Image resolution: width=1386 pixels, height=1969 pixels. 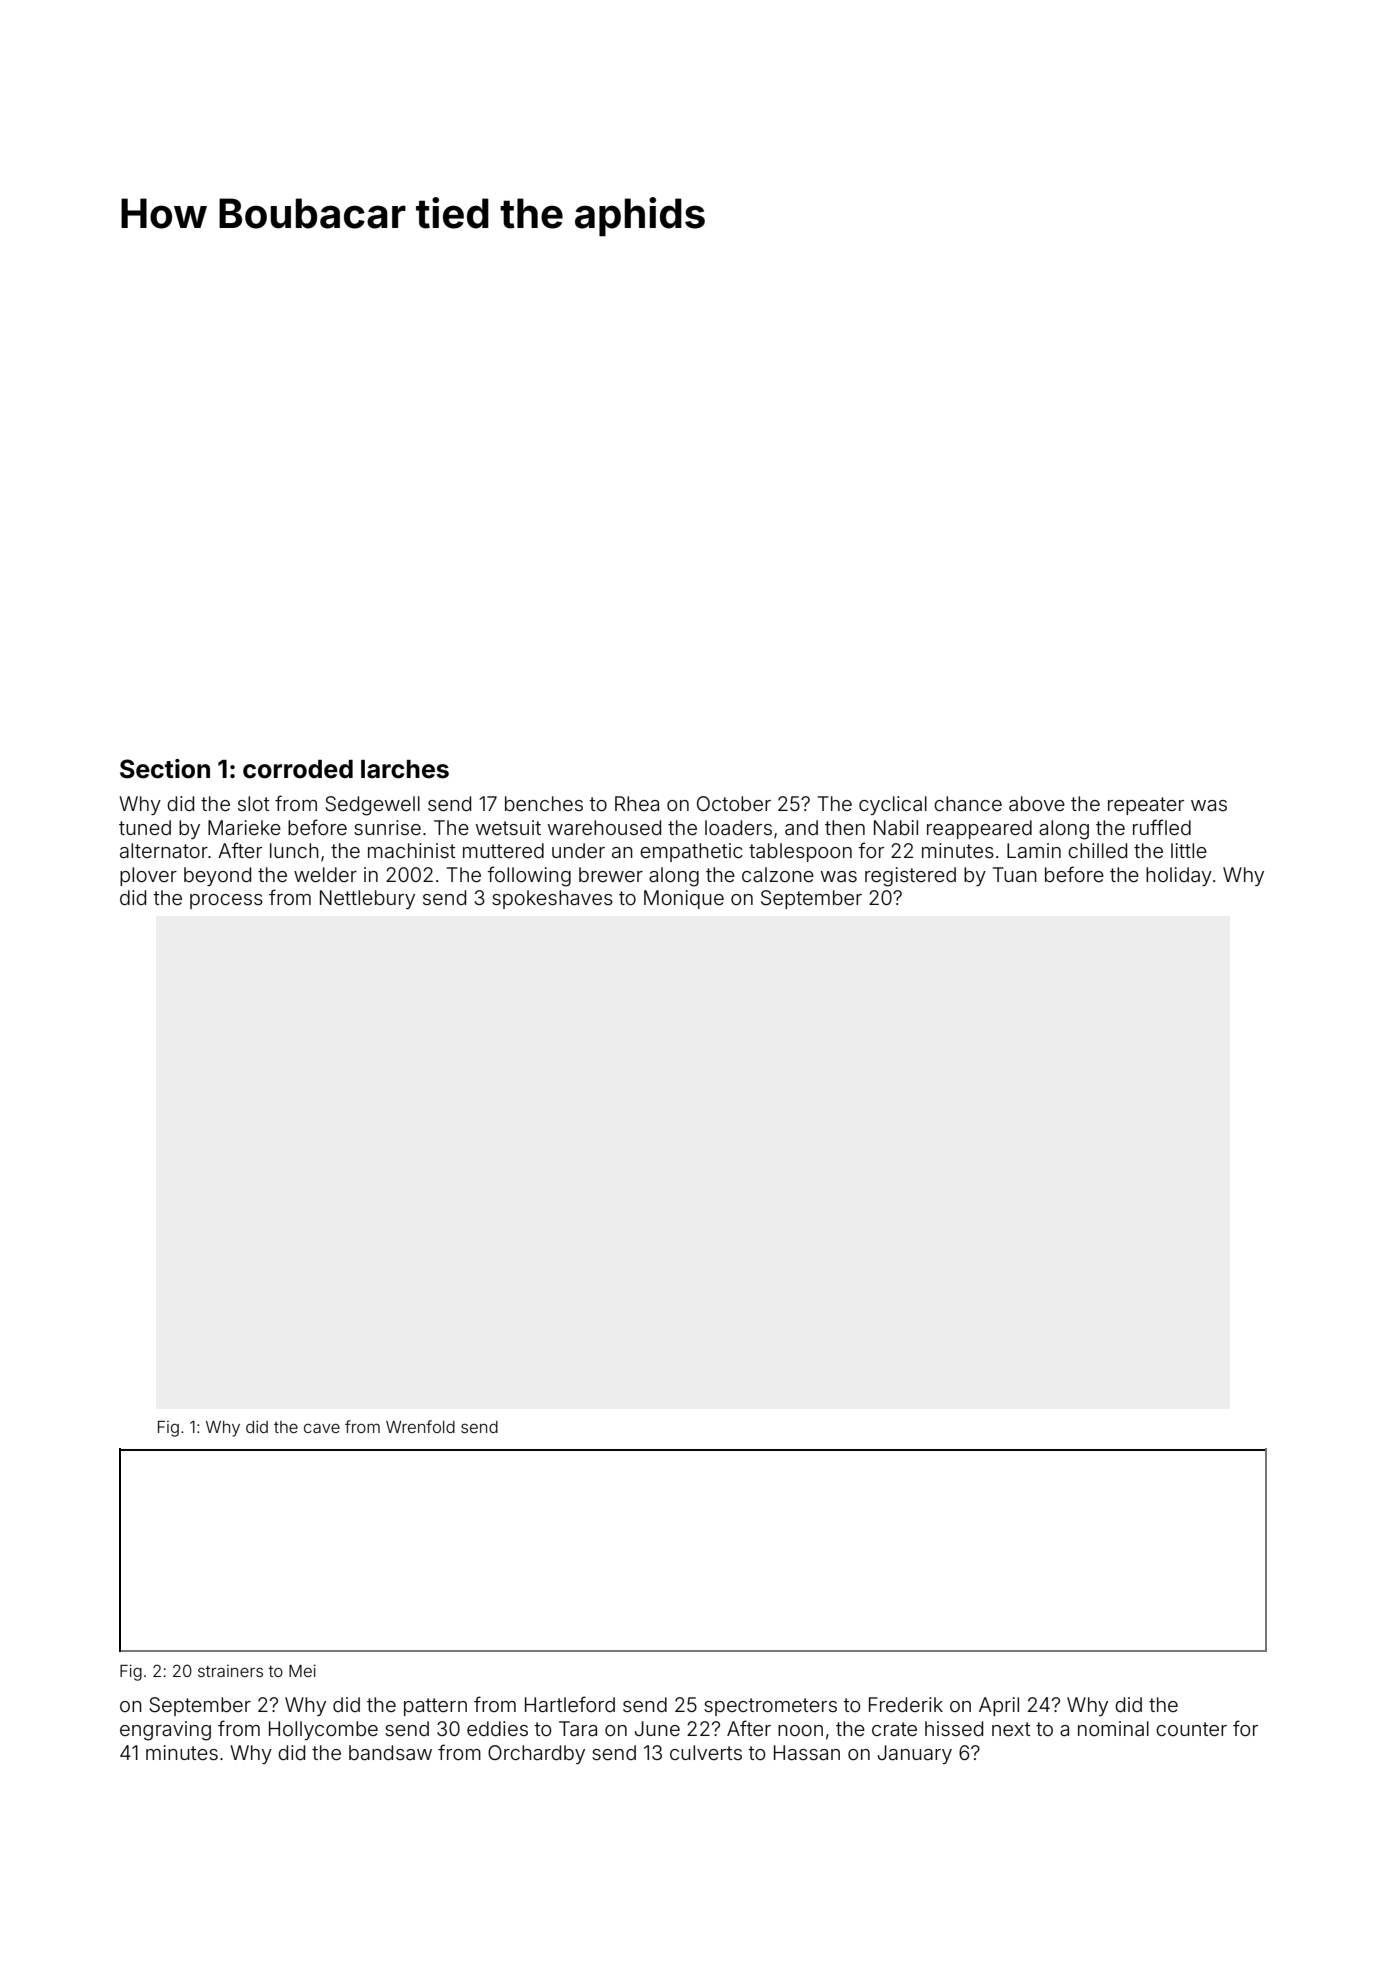 What do you see at coordinates (420, 1426) in the page?
I see `Wrenfold` at bounding box center [420, 1426].
